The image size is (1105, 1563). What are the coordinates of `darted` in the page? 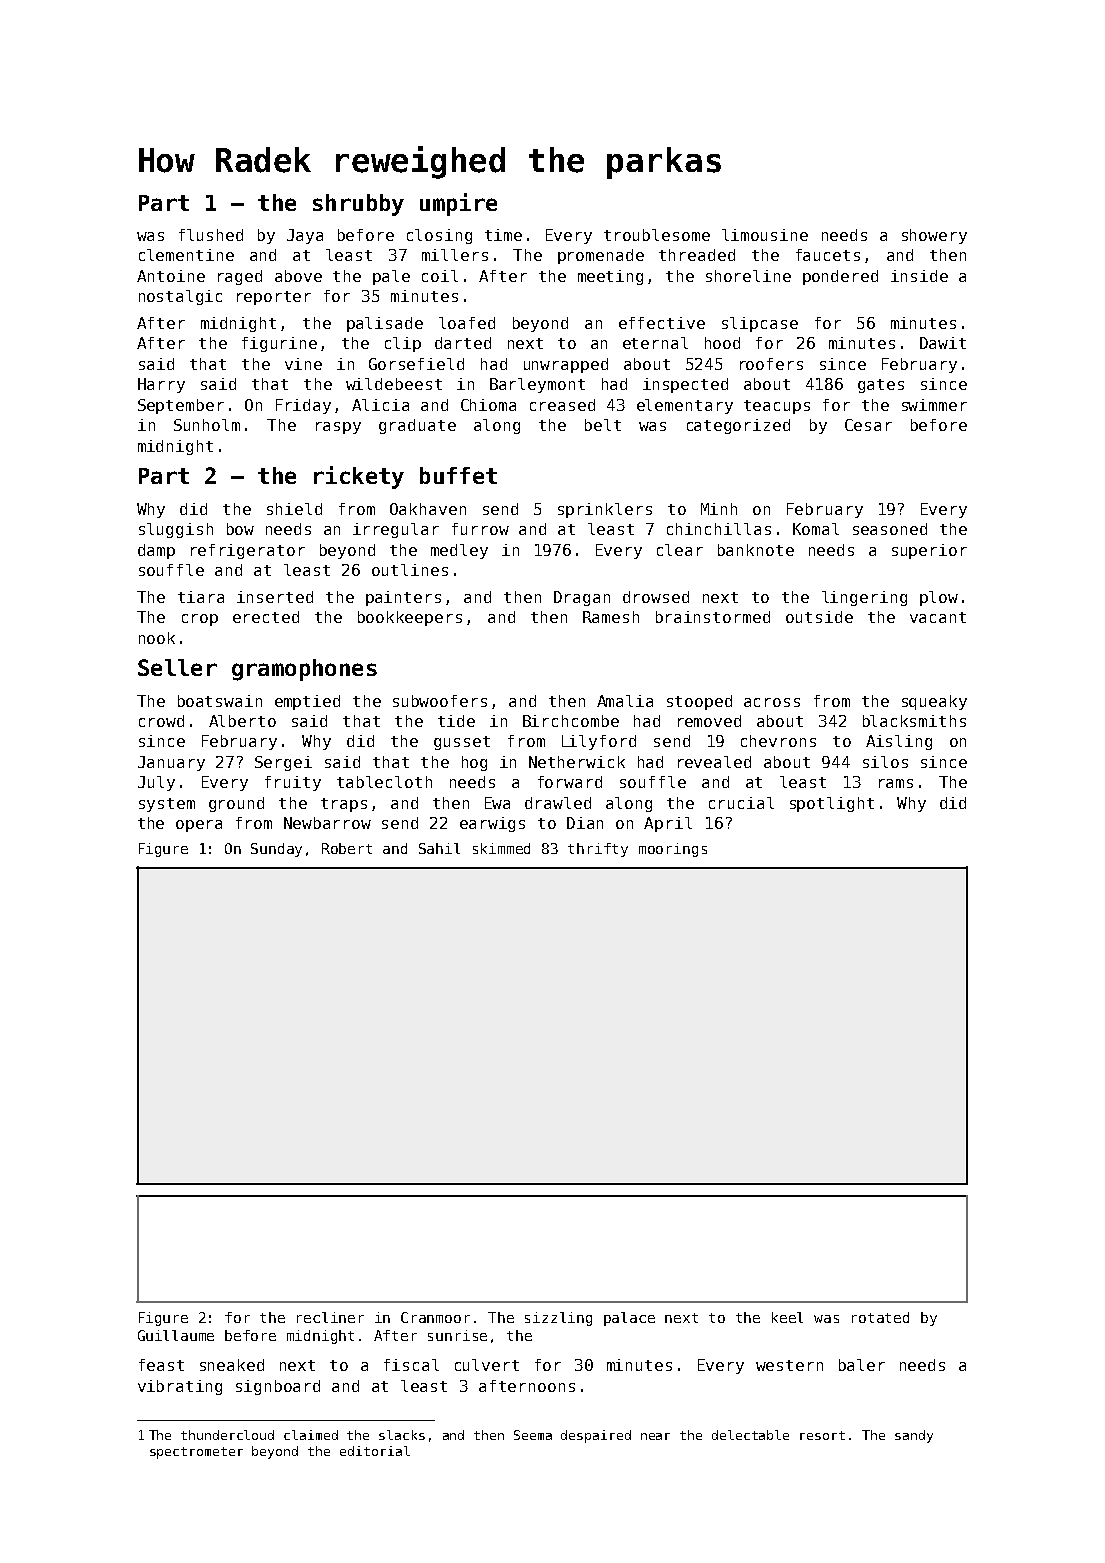 It's located at (463, 343).
